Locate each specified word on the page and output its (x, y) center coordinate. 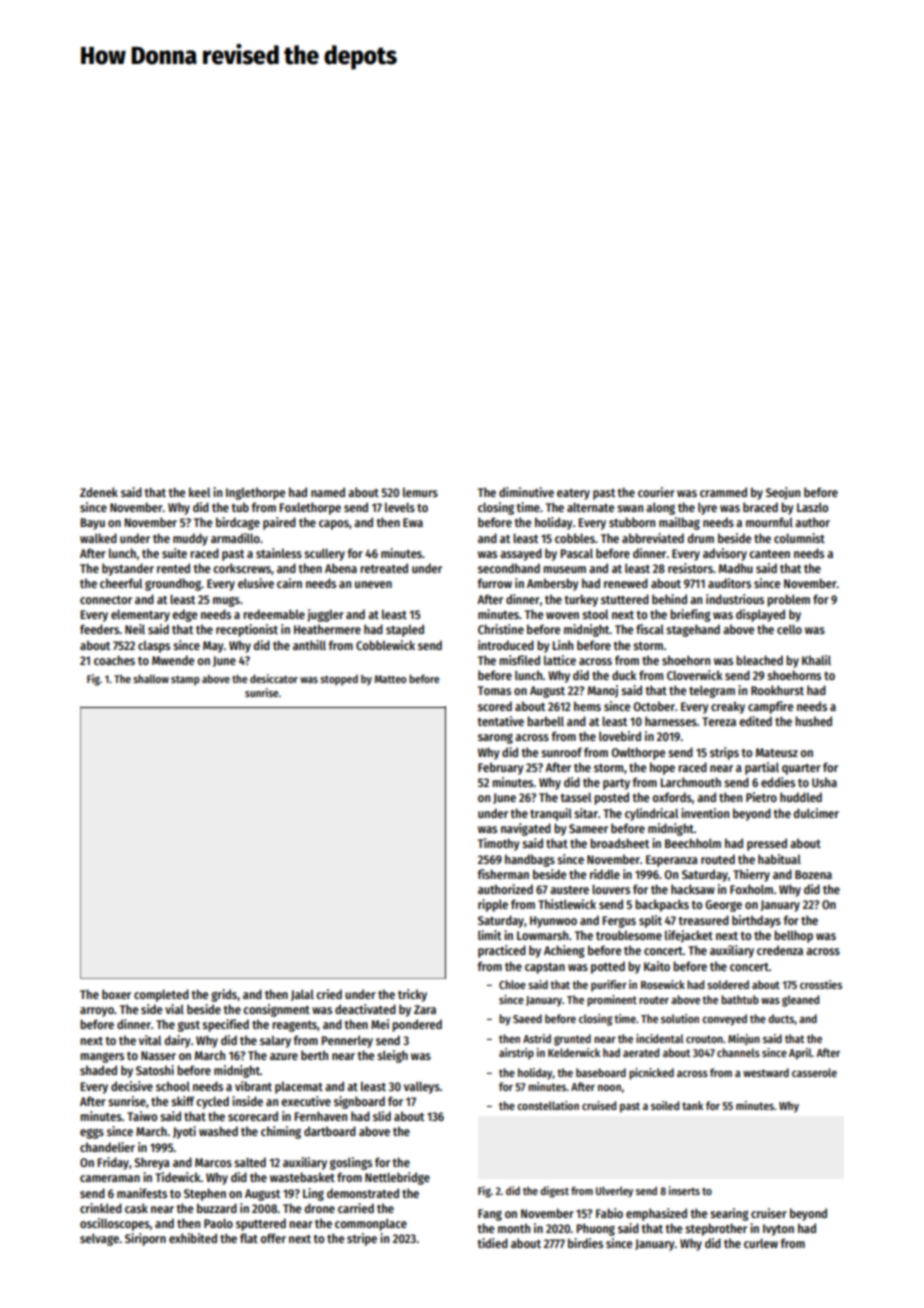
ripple (493, 905)
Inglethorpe (255, 493)
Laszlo (812, 507)
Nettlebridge (397, 1178)
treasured (704, 920)
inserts (684, 1190)
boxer (116, 994)
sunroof (561, 752)
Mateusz (777, 752)
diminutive (526, 492)
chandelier (107, 1147)
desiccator (274, 678)
